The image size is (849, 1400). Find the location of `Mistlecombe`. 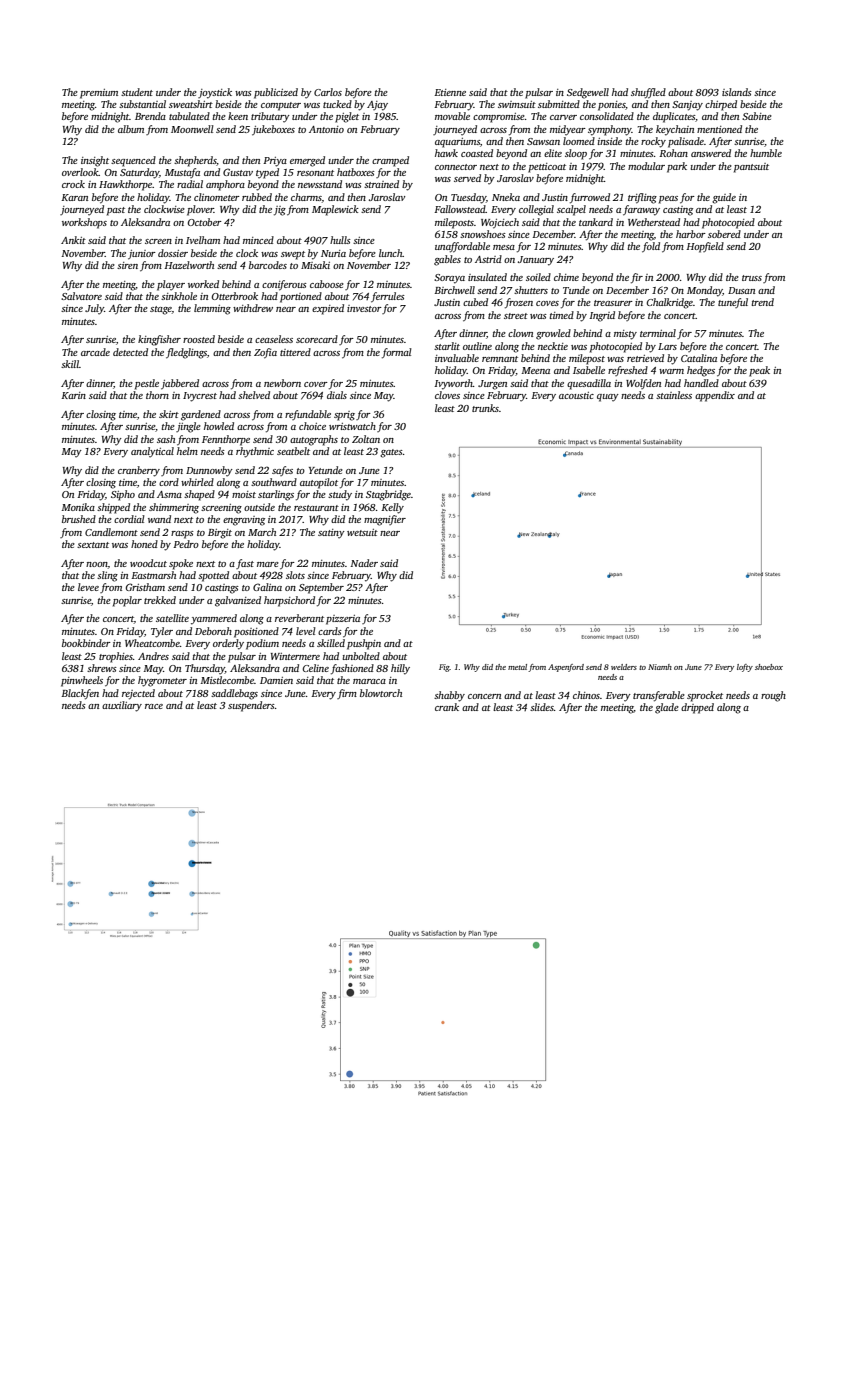

Mistlecombe is located at coordinates (227, 680).
